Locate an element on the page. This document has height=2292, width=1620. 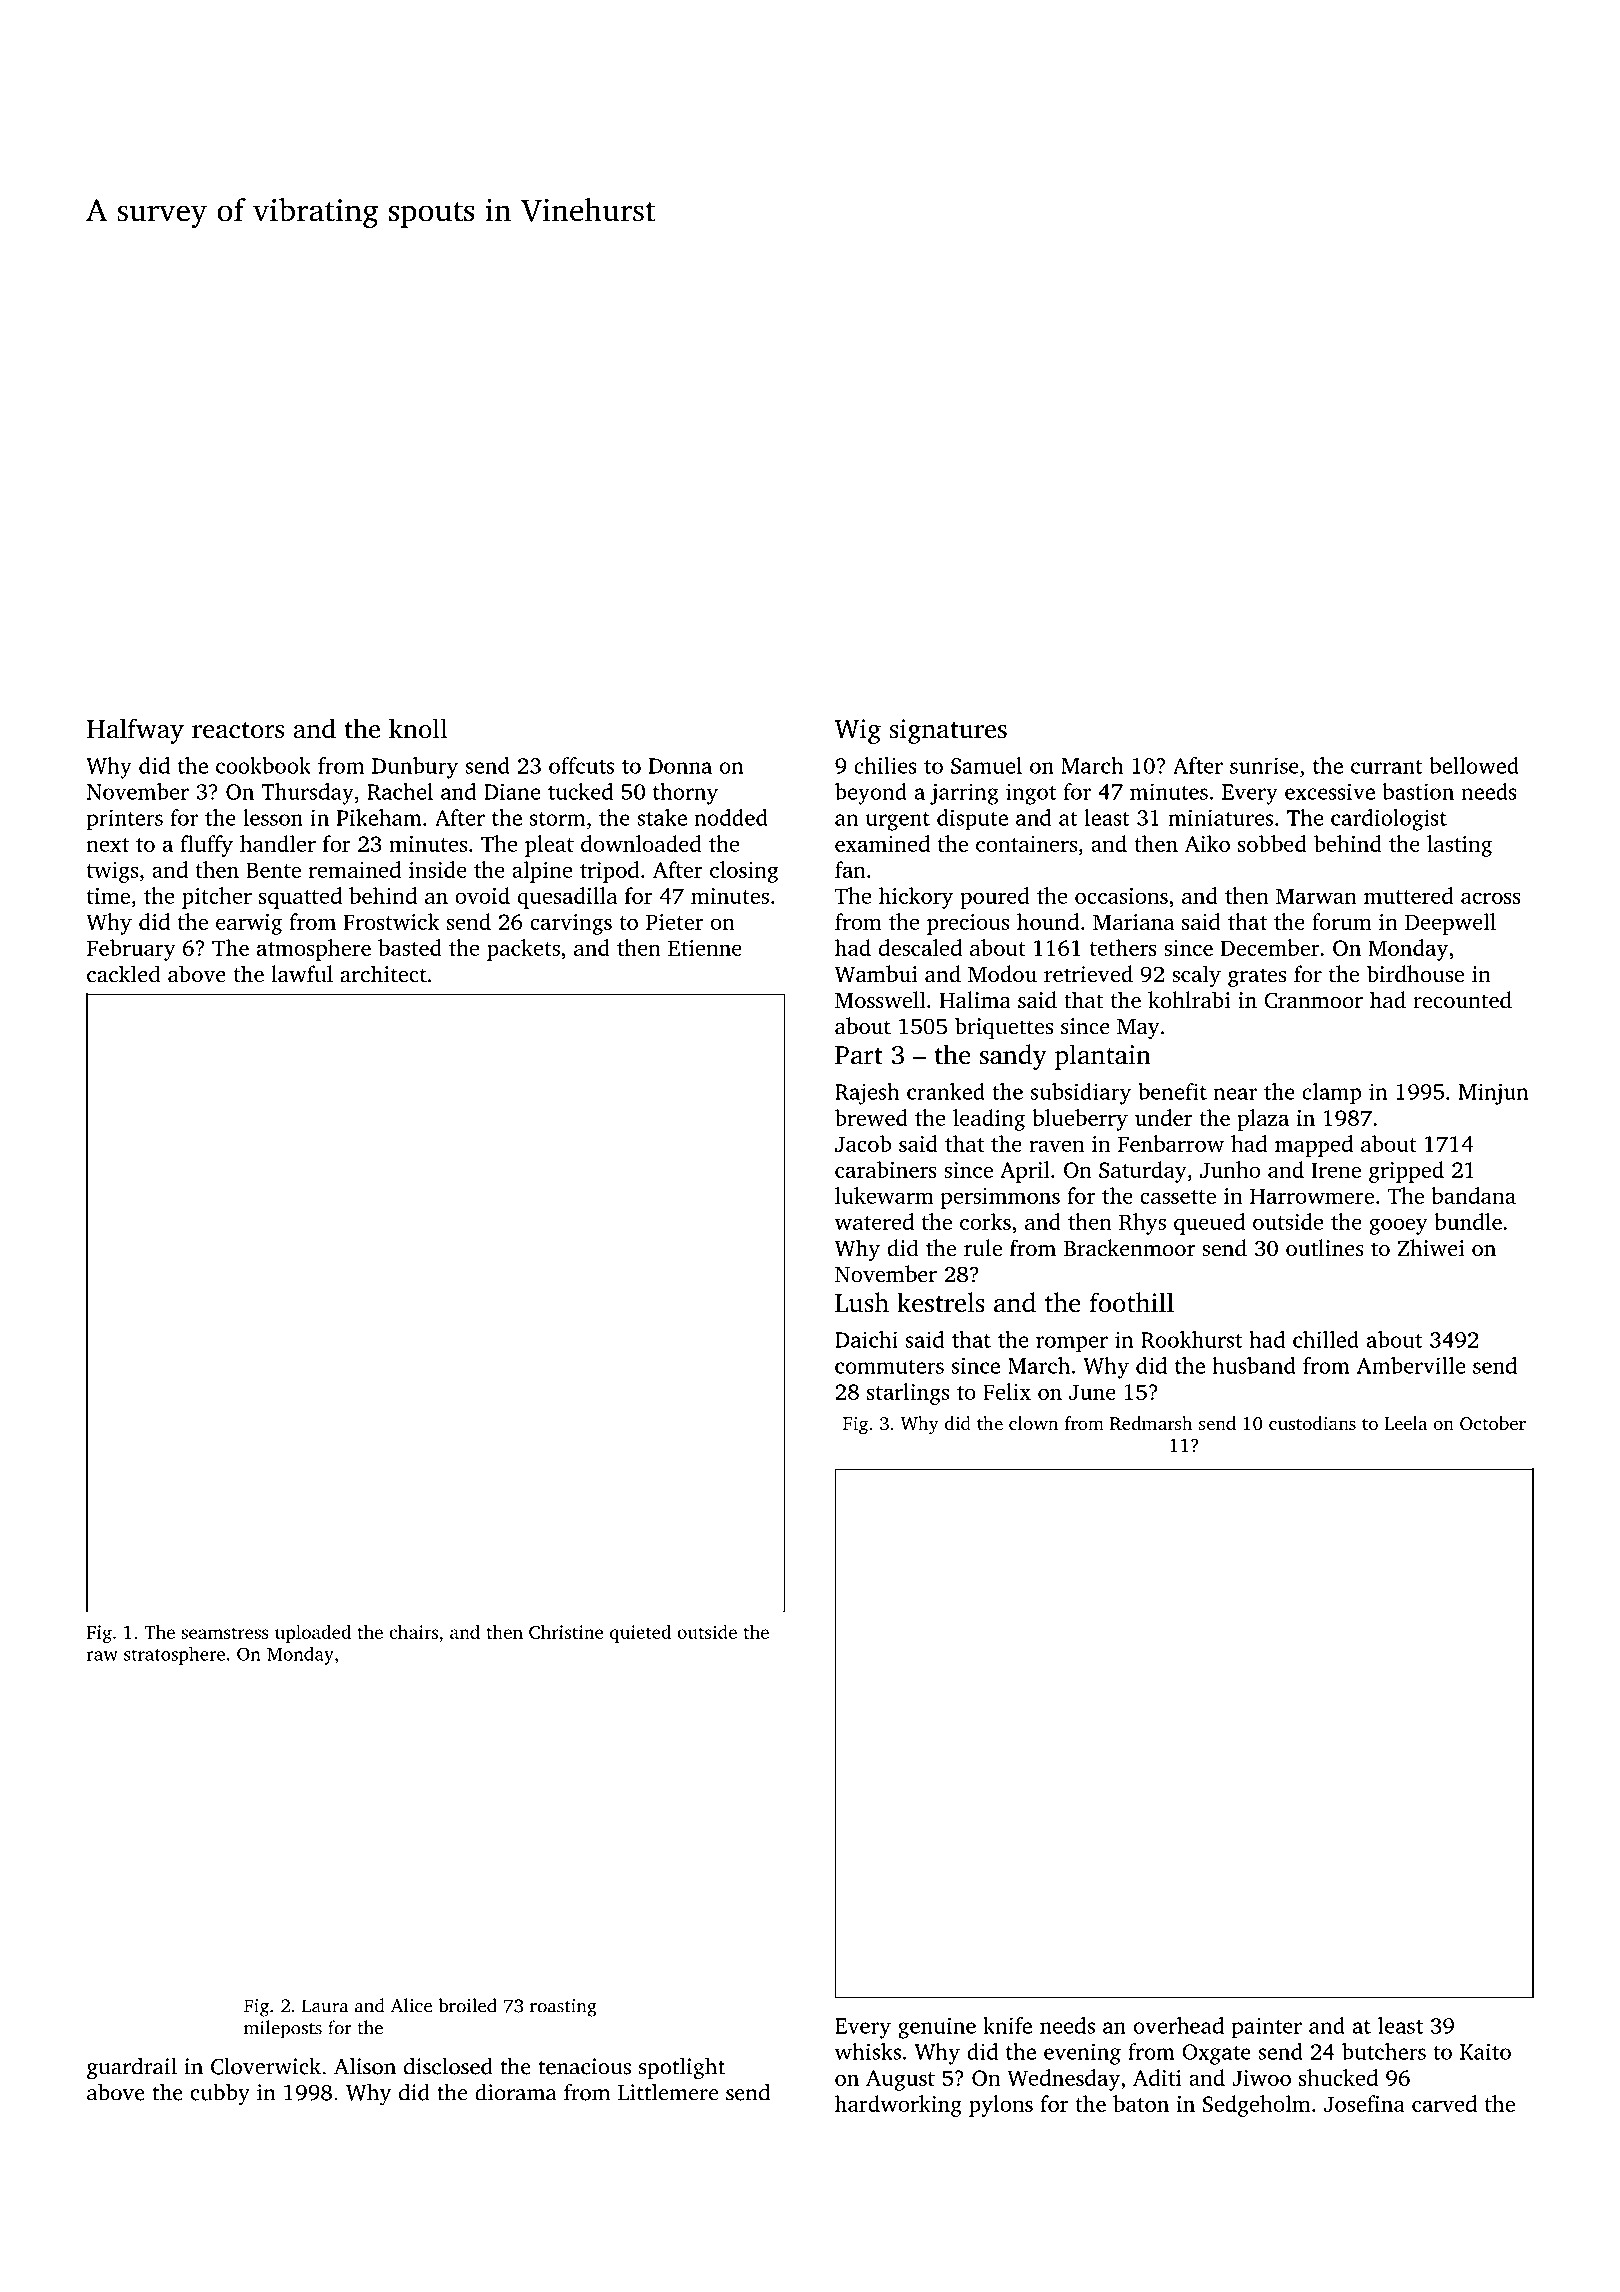
painter is located at coordinates (1267, 2028).
